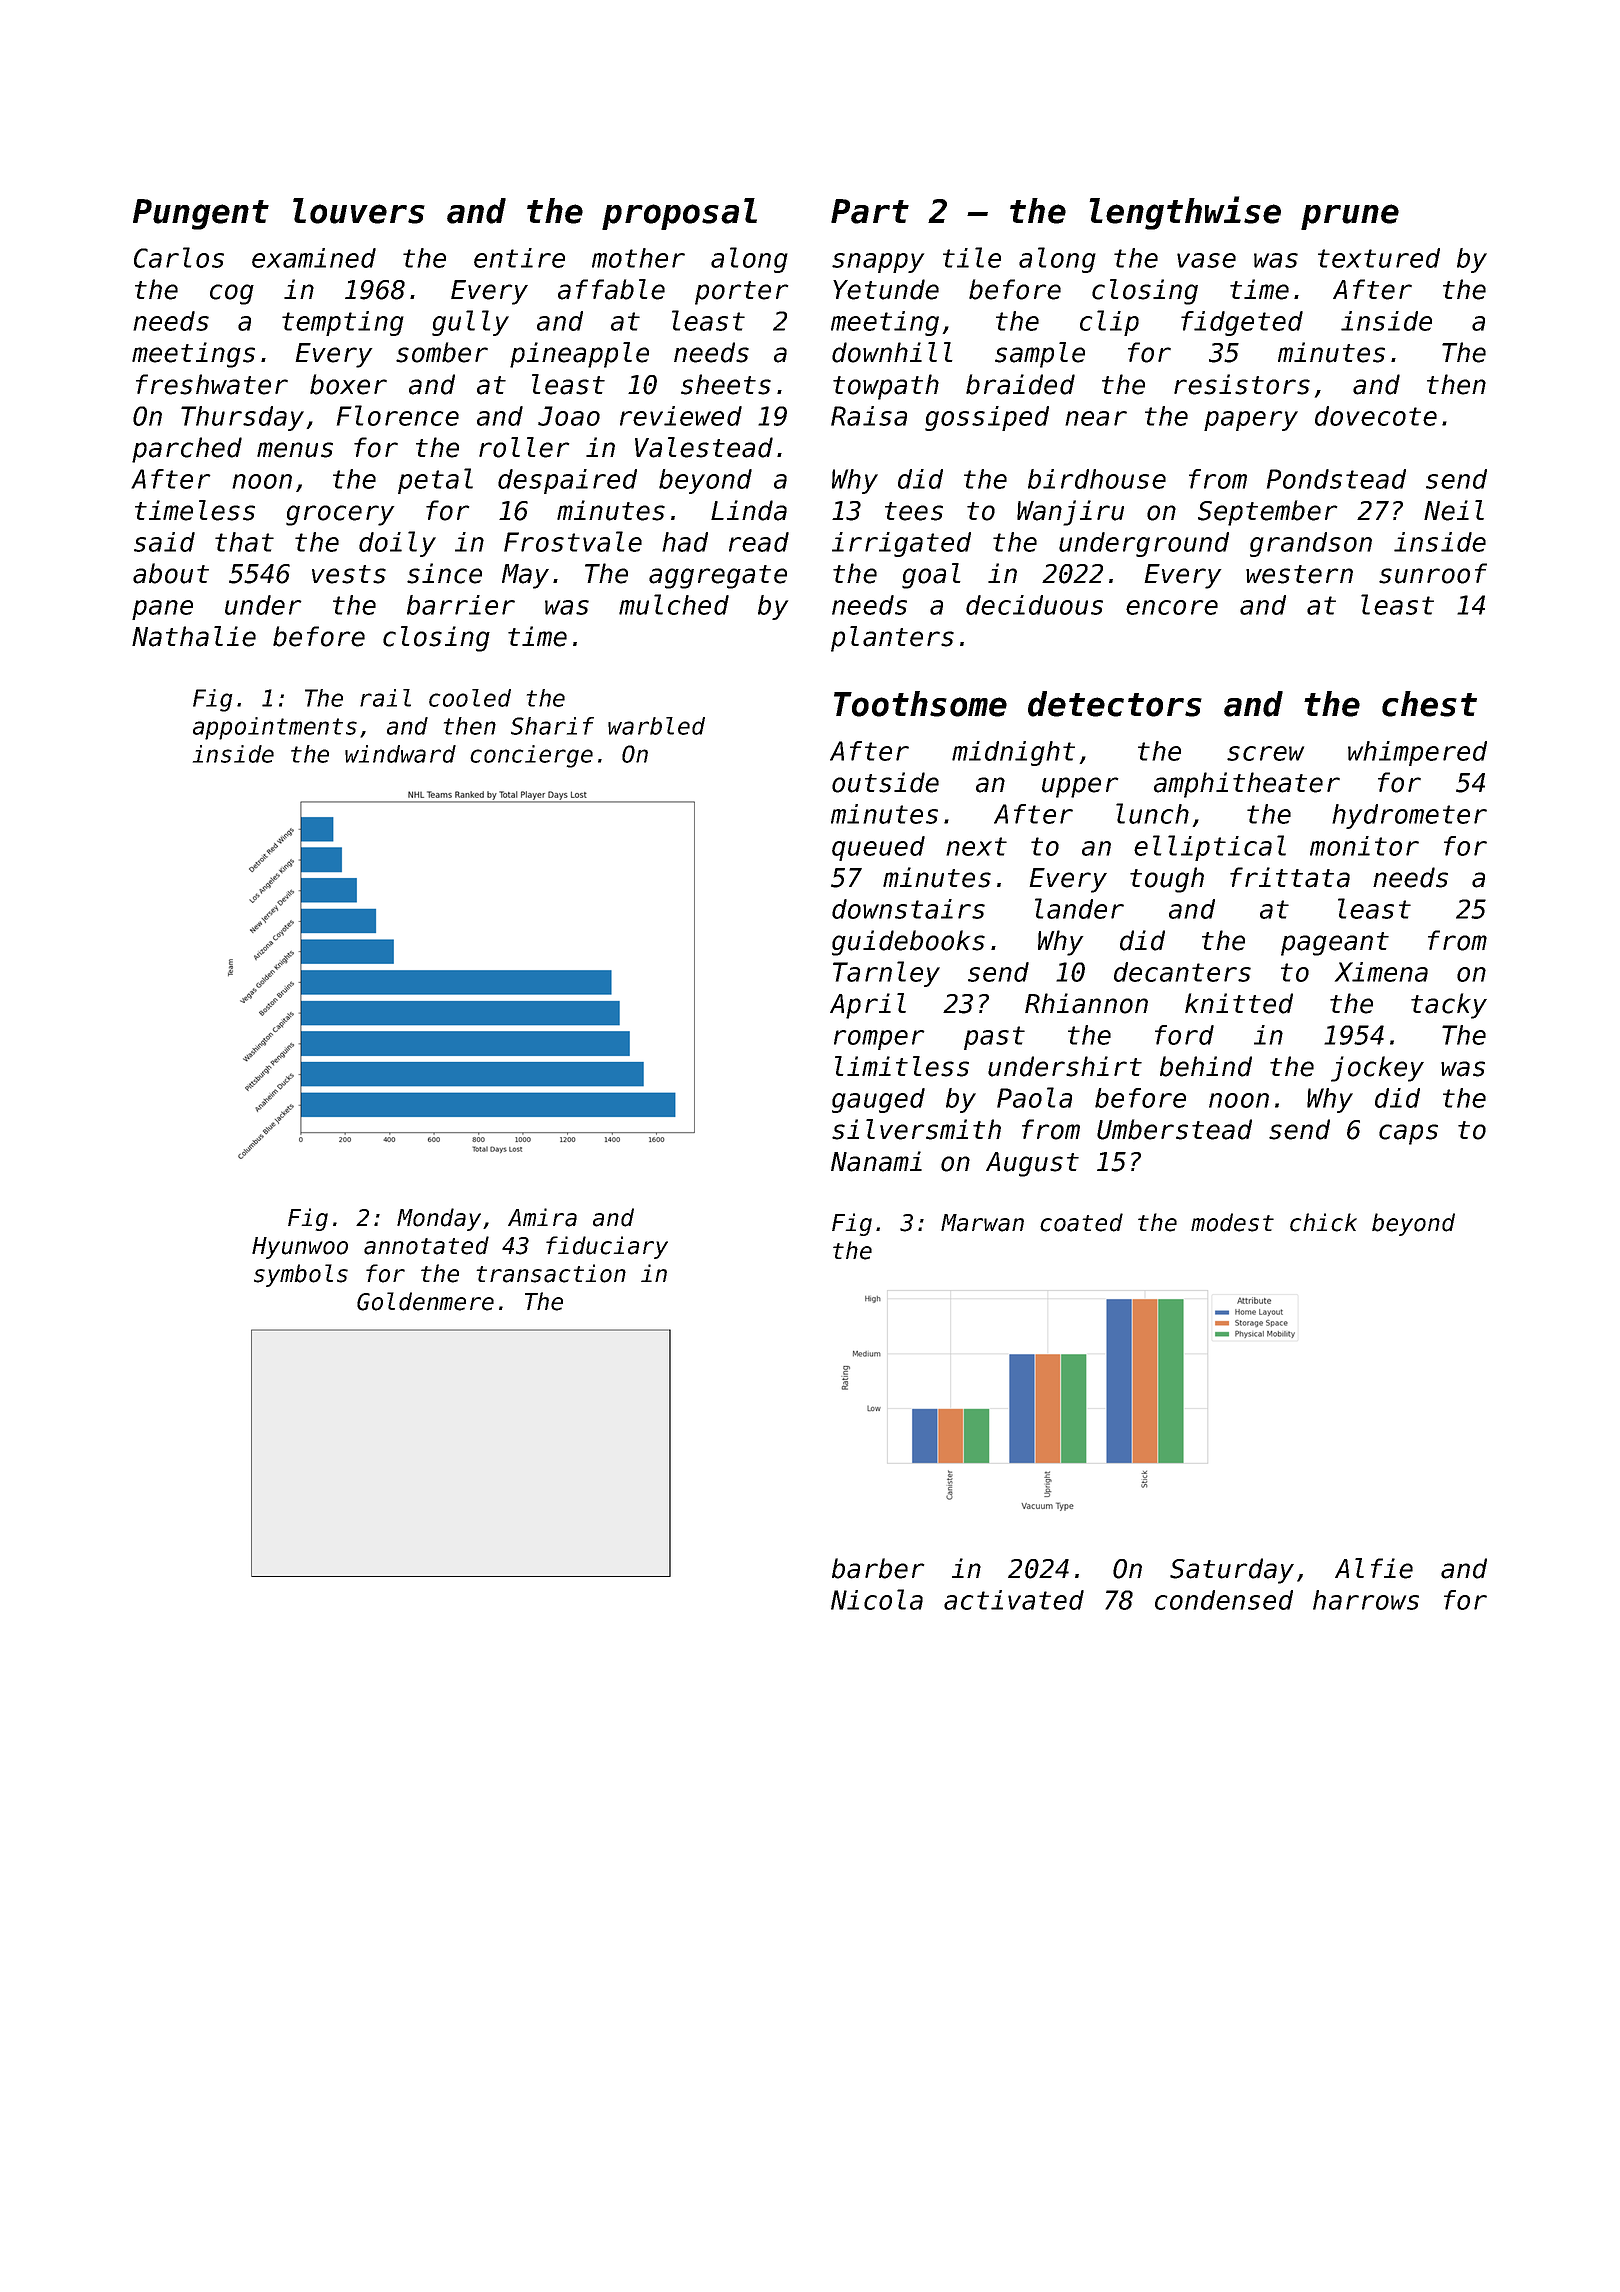 This image has width=1620, height=2292. What do you see at coordinates (656, 726) in the image?
I see `warbled` at bounding box center [656, 726].
